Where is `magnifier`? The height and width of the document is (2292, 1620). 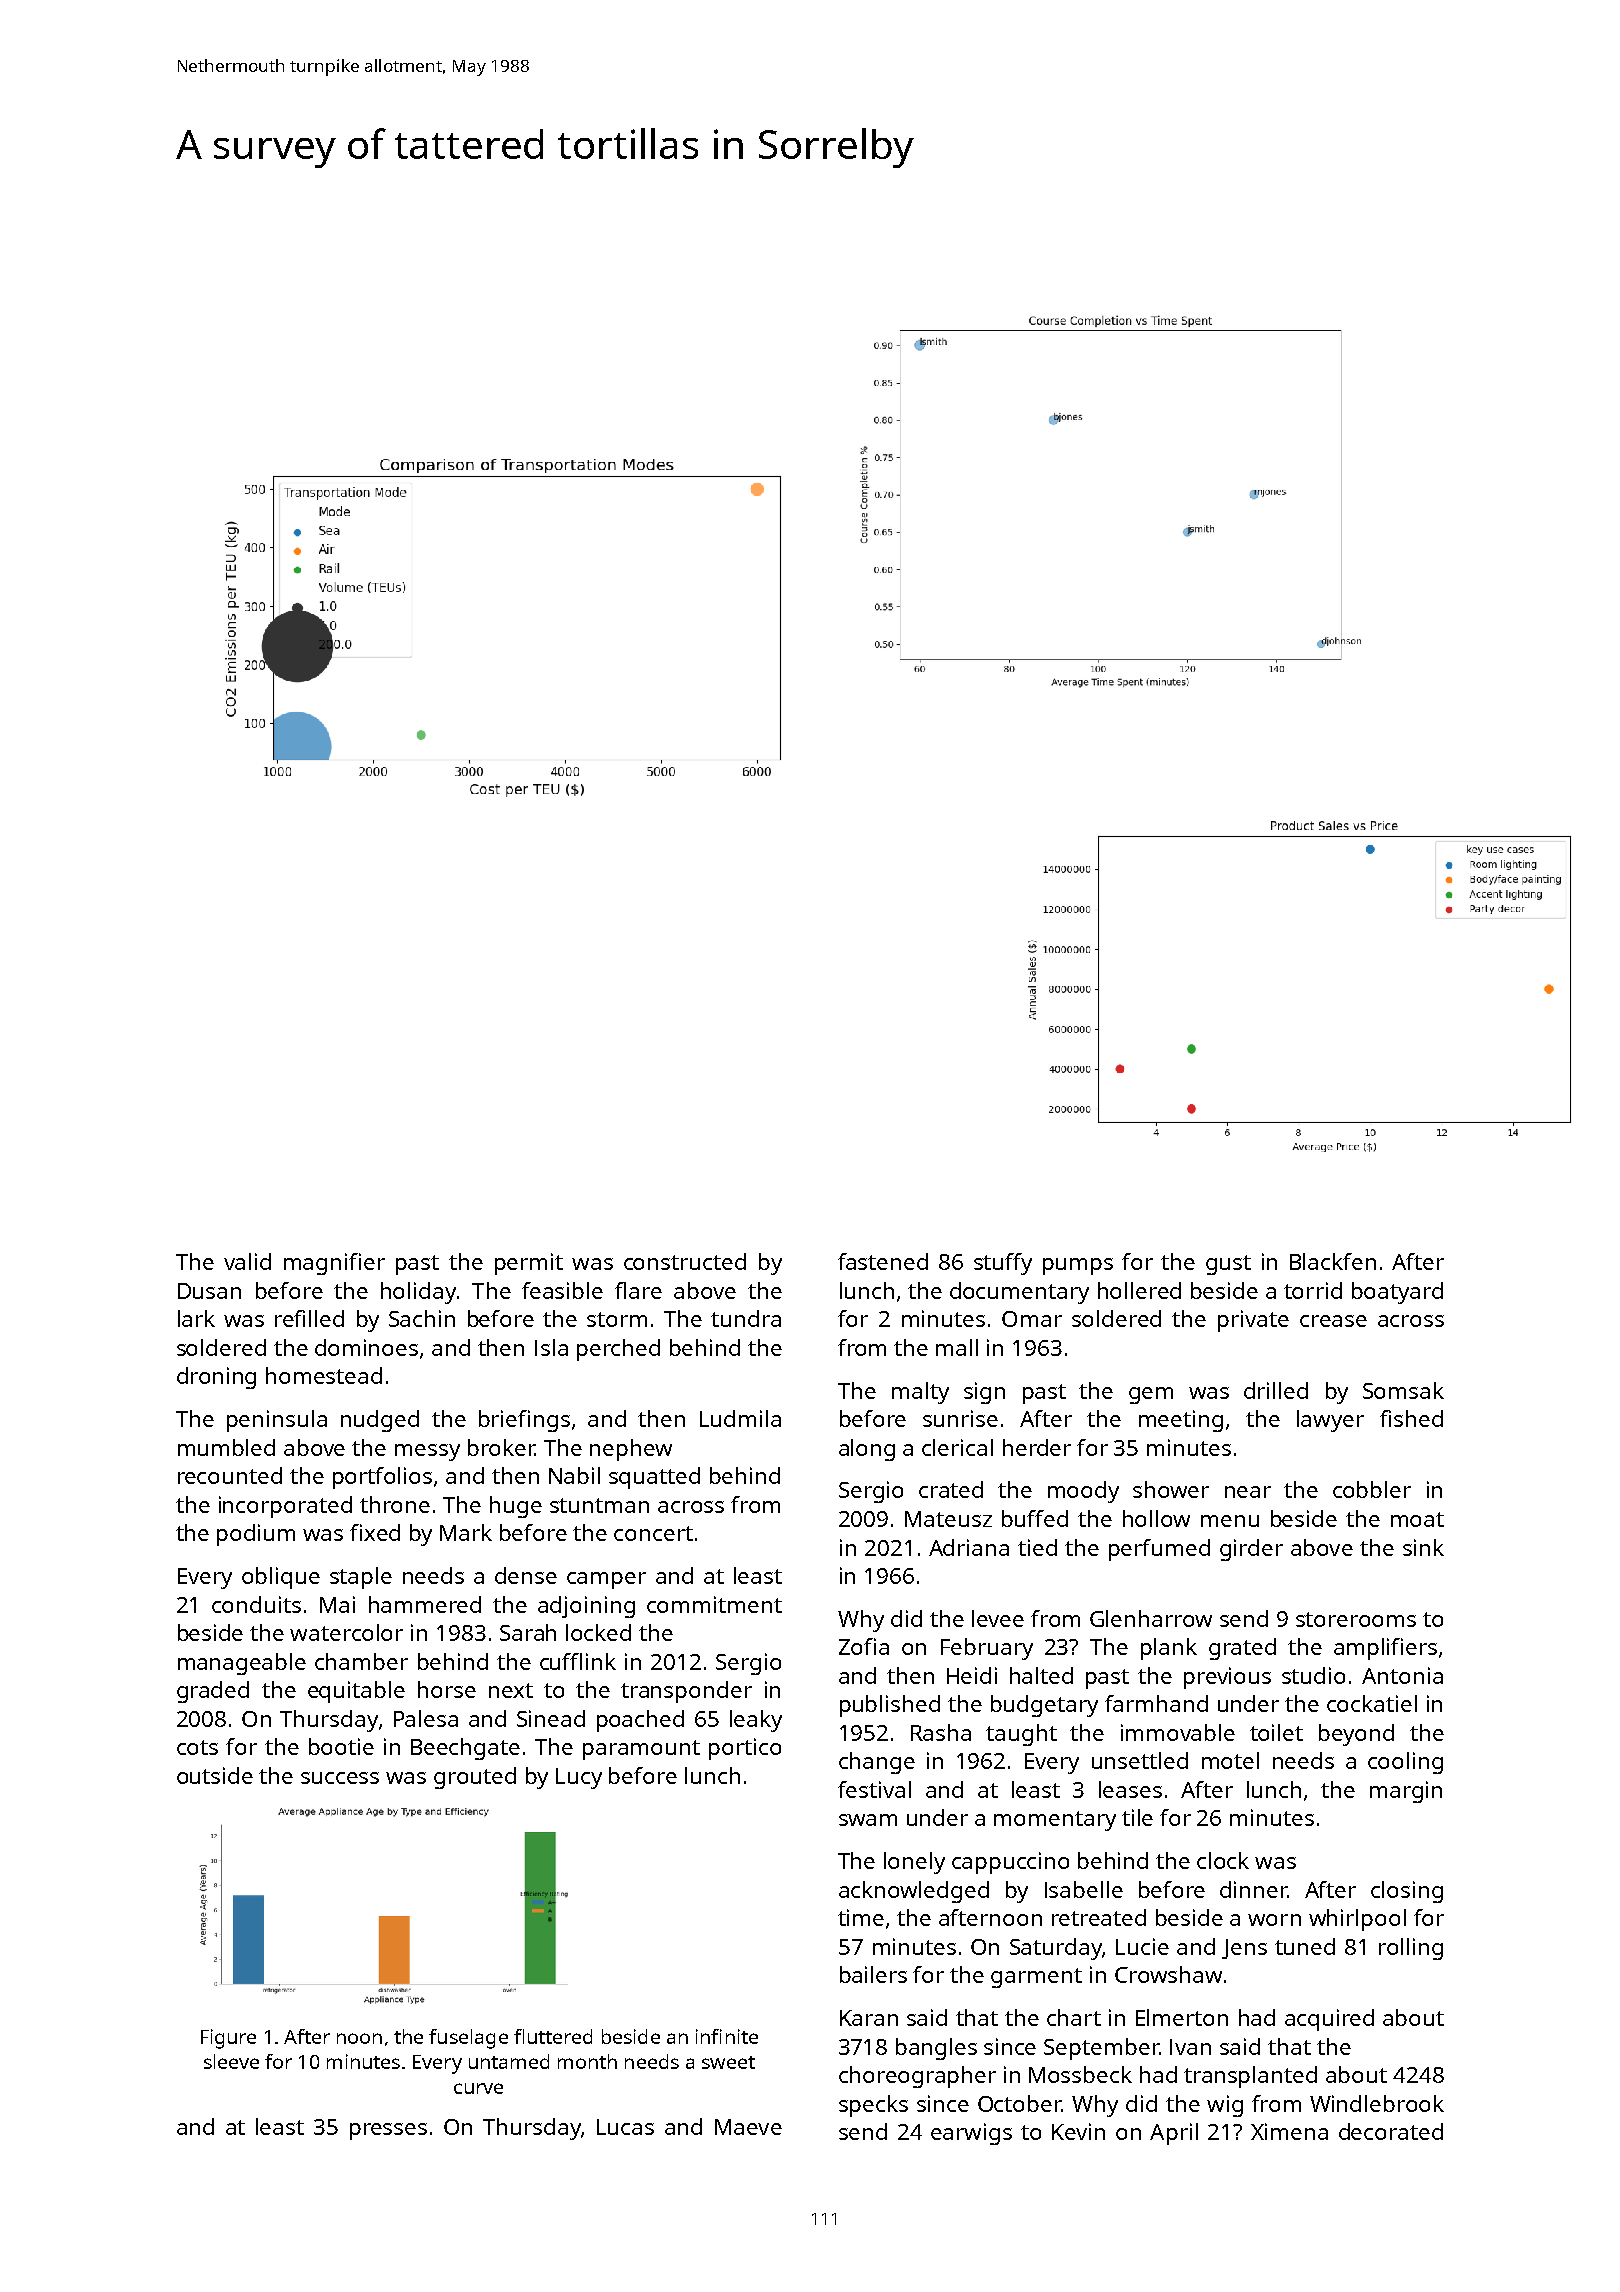 magnifier is located at coordinates (334, 1264).
